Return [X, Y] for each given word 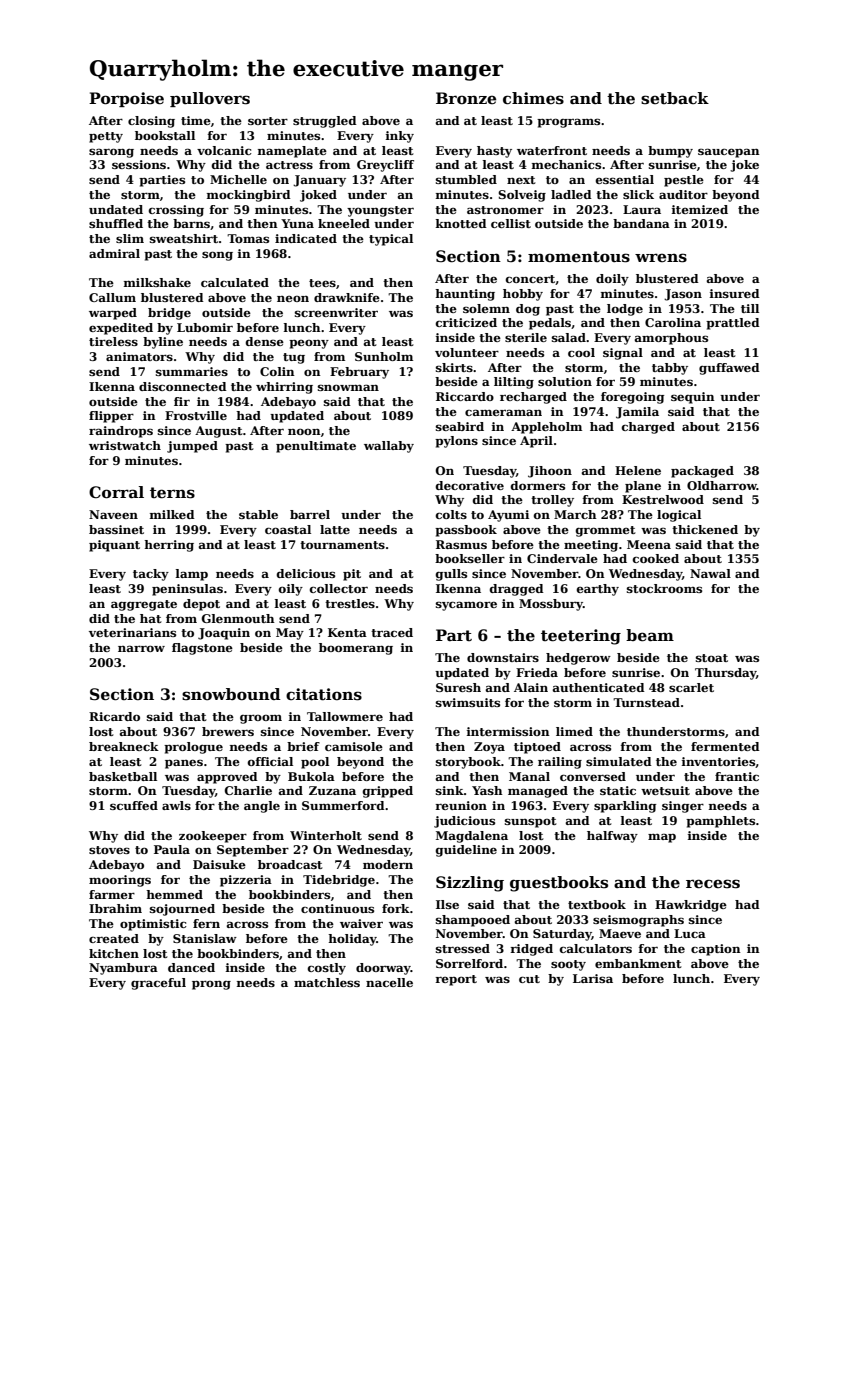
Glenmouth [238, 618]
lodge [625, 310]
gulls [451, 575]
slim [130, 238]
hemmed [174, 894]
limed [574, 731]
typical [391, 240]
